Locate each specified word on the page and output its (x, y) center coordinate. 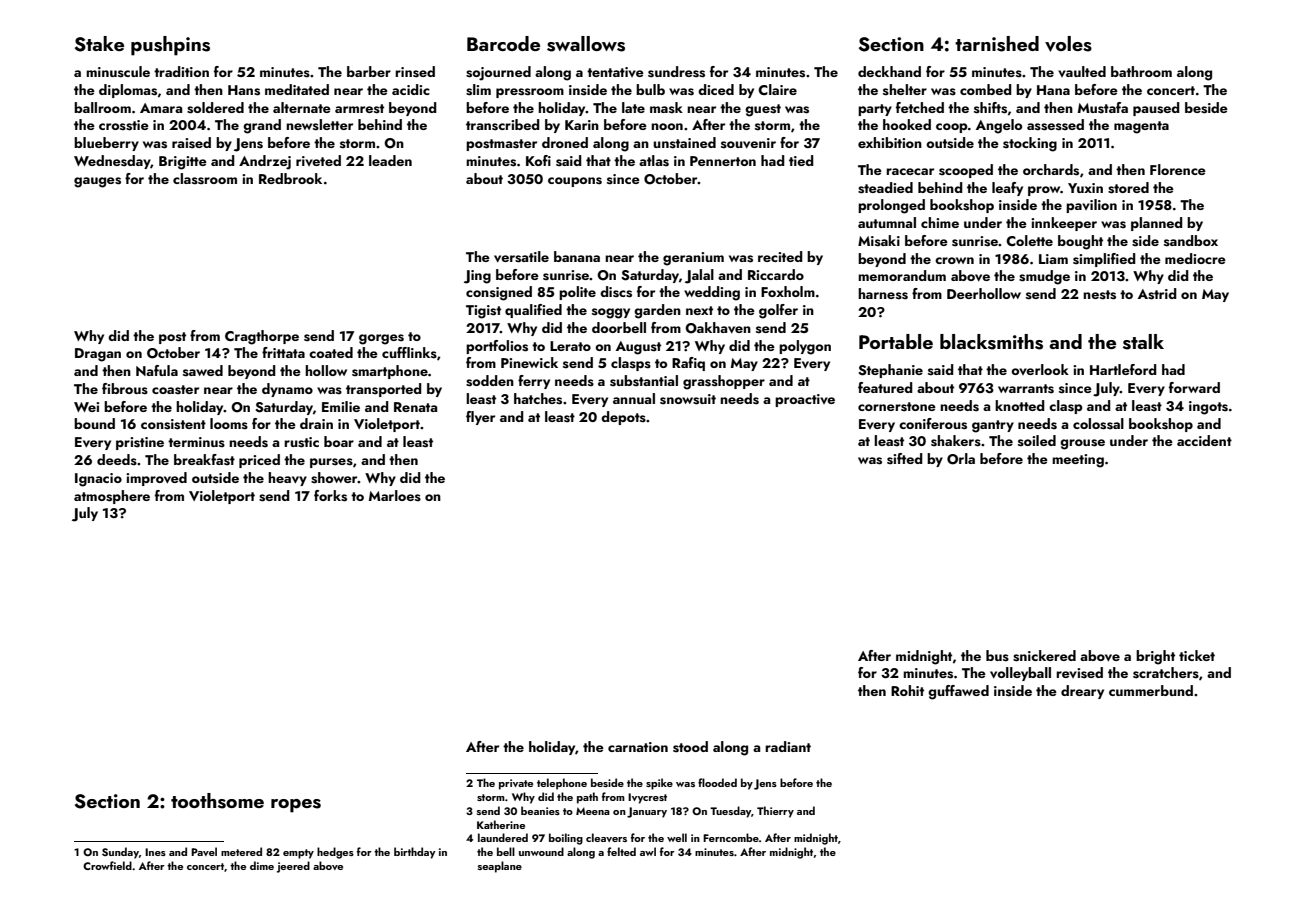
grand (262, 126)
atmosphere (112, 497)
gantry (993, 426)
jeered (293, 867)
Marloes (395, 496)
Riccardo (776, 274)
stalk (1143, 342)
